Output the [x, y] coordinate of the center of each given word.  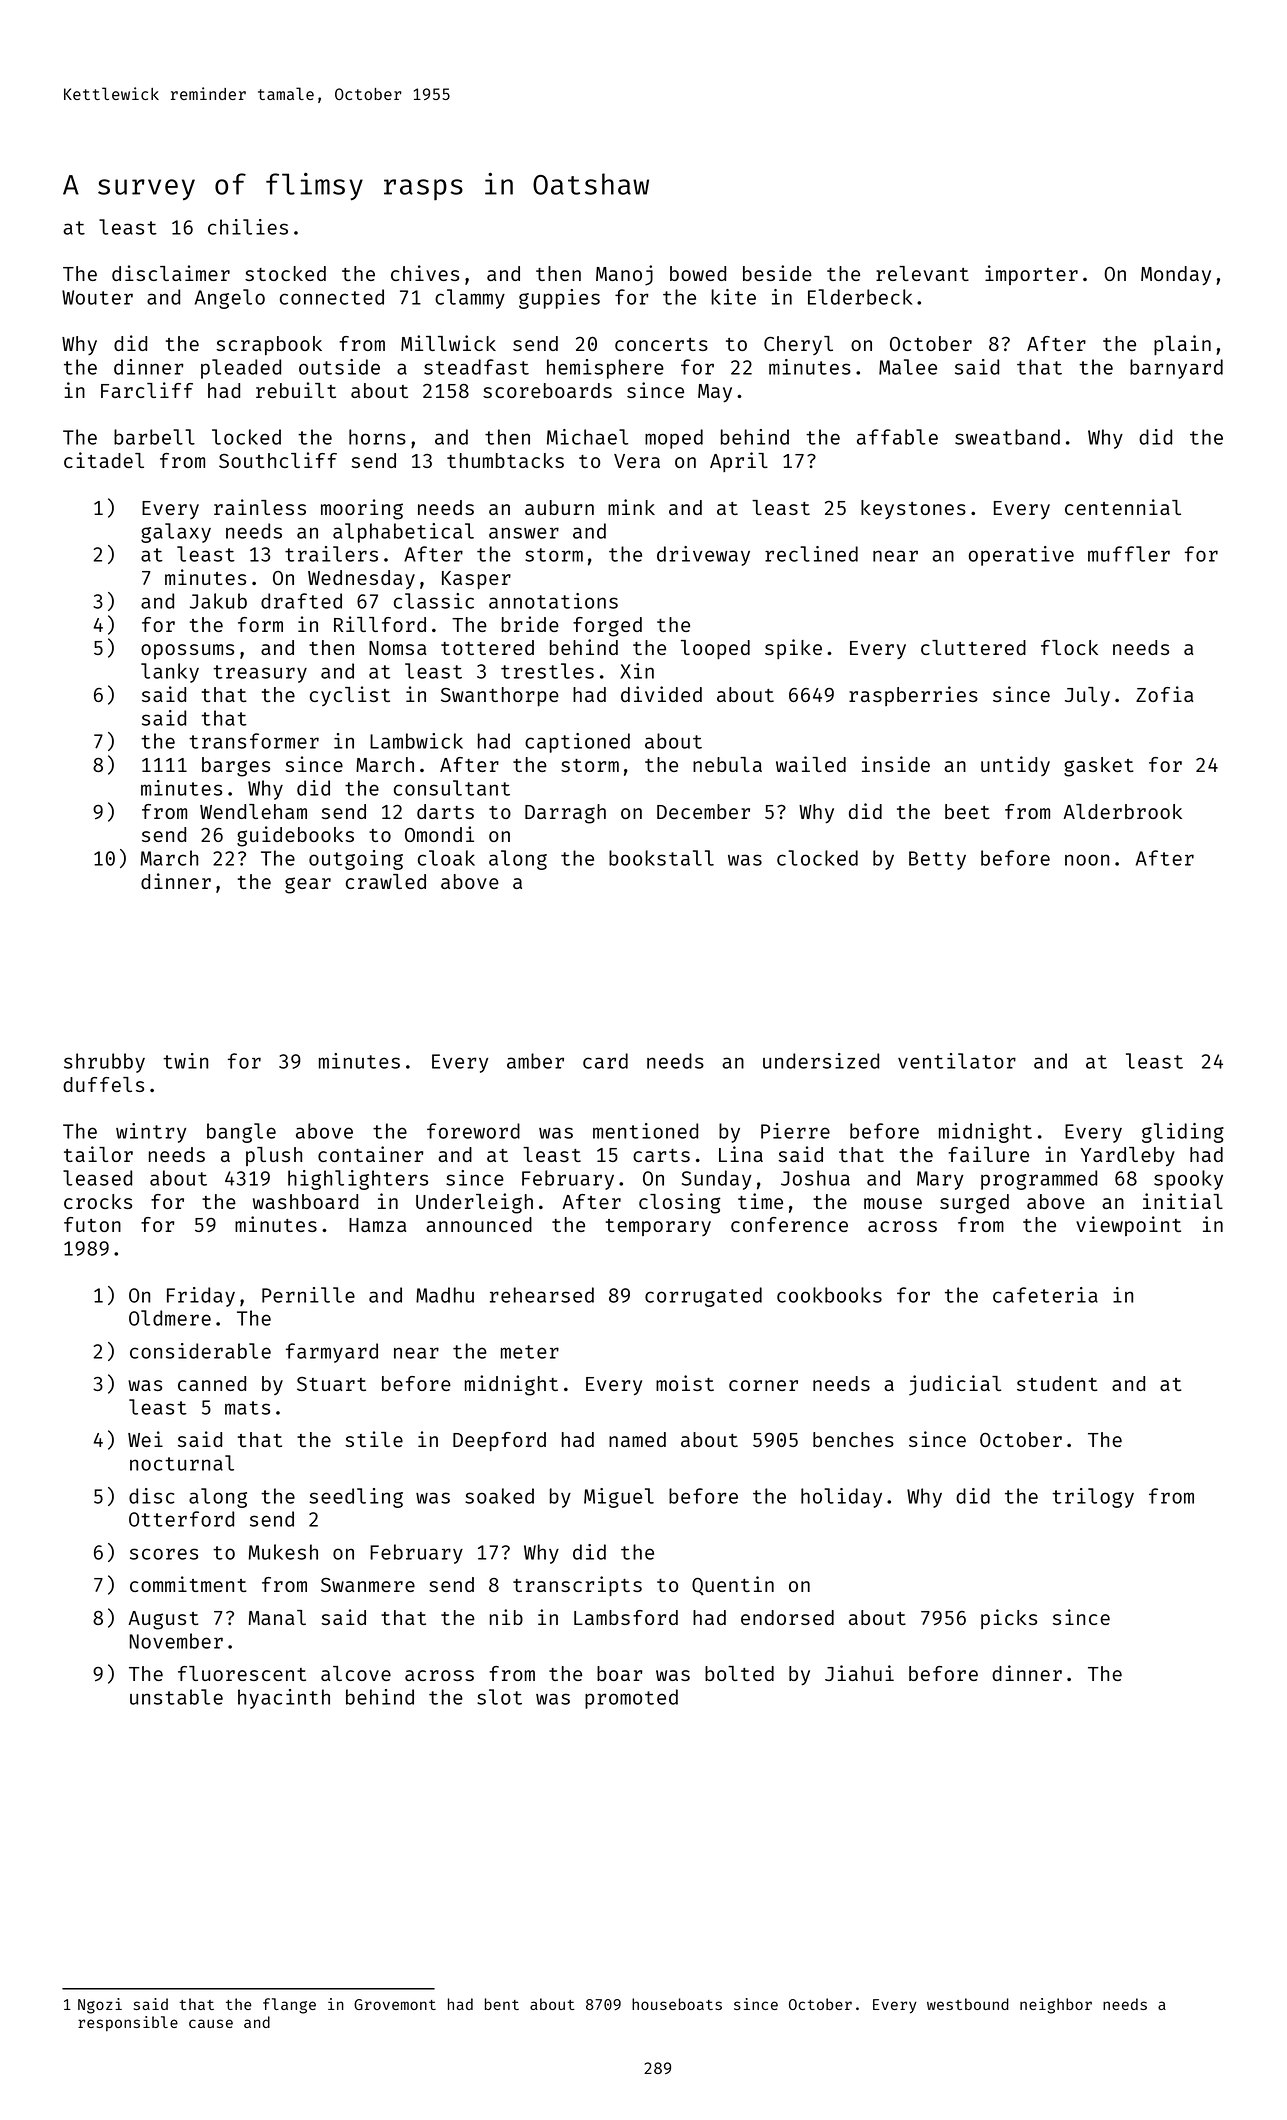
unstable [176, 1697]
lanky [170, 673]
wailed [811, 764]
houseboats [677, 2004]
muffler [1129, 554]
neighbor [1056, 2006]
